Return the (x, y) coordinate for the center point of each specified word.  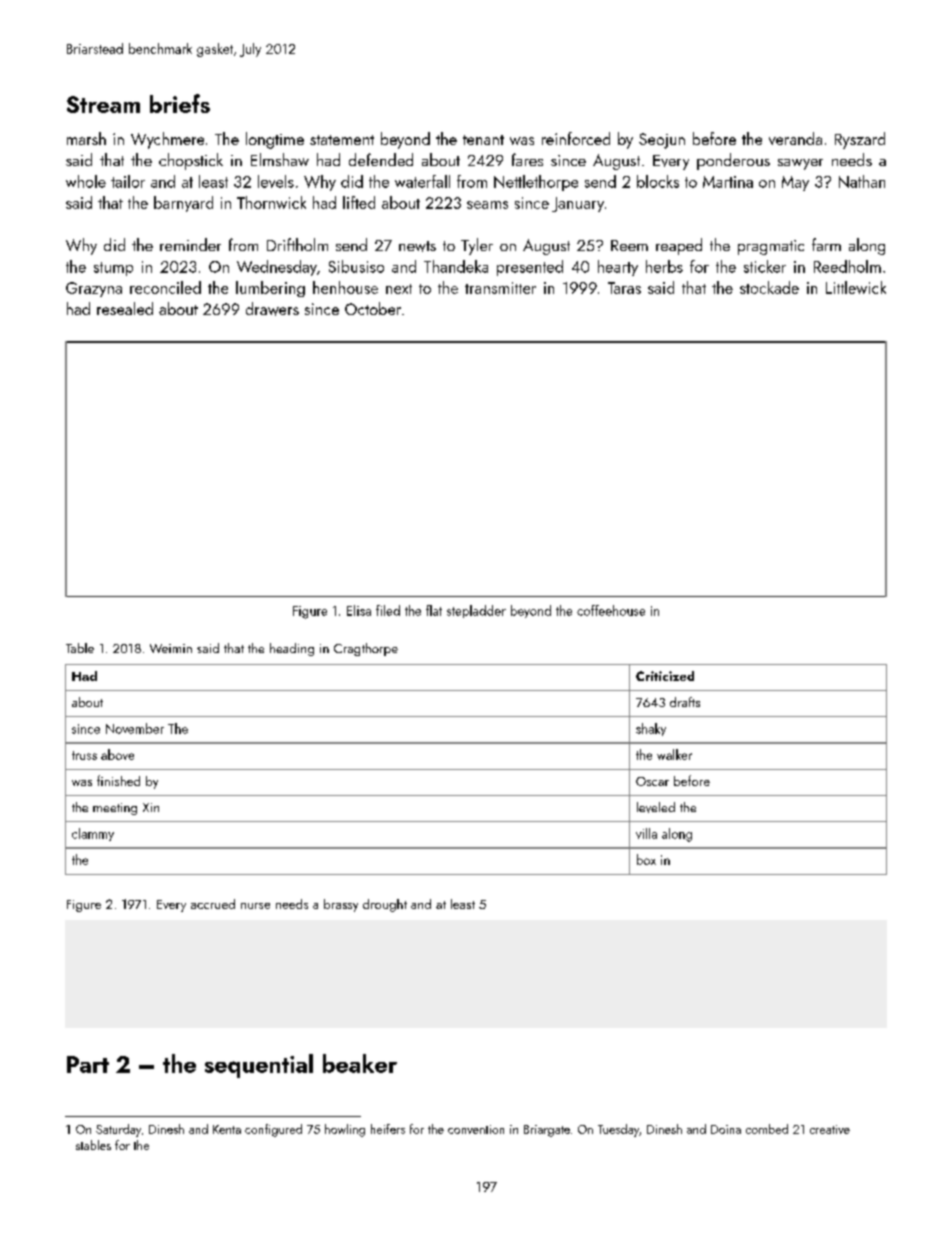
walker (674, 754)
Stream (103, 104)
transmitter (500, 288)
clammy (93, 834)
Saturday (118, 1130)
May (795, 183)
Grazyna (94, 289)
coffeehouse (611, 610)
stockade (769, 287)
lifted (359, 202)
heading (292, 649)
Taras (624, 288)
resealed (125, 308)
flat (434, 610)
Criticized (665, 676)
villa (646, 833)
